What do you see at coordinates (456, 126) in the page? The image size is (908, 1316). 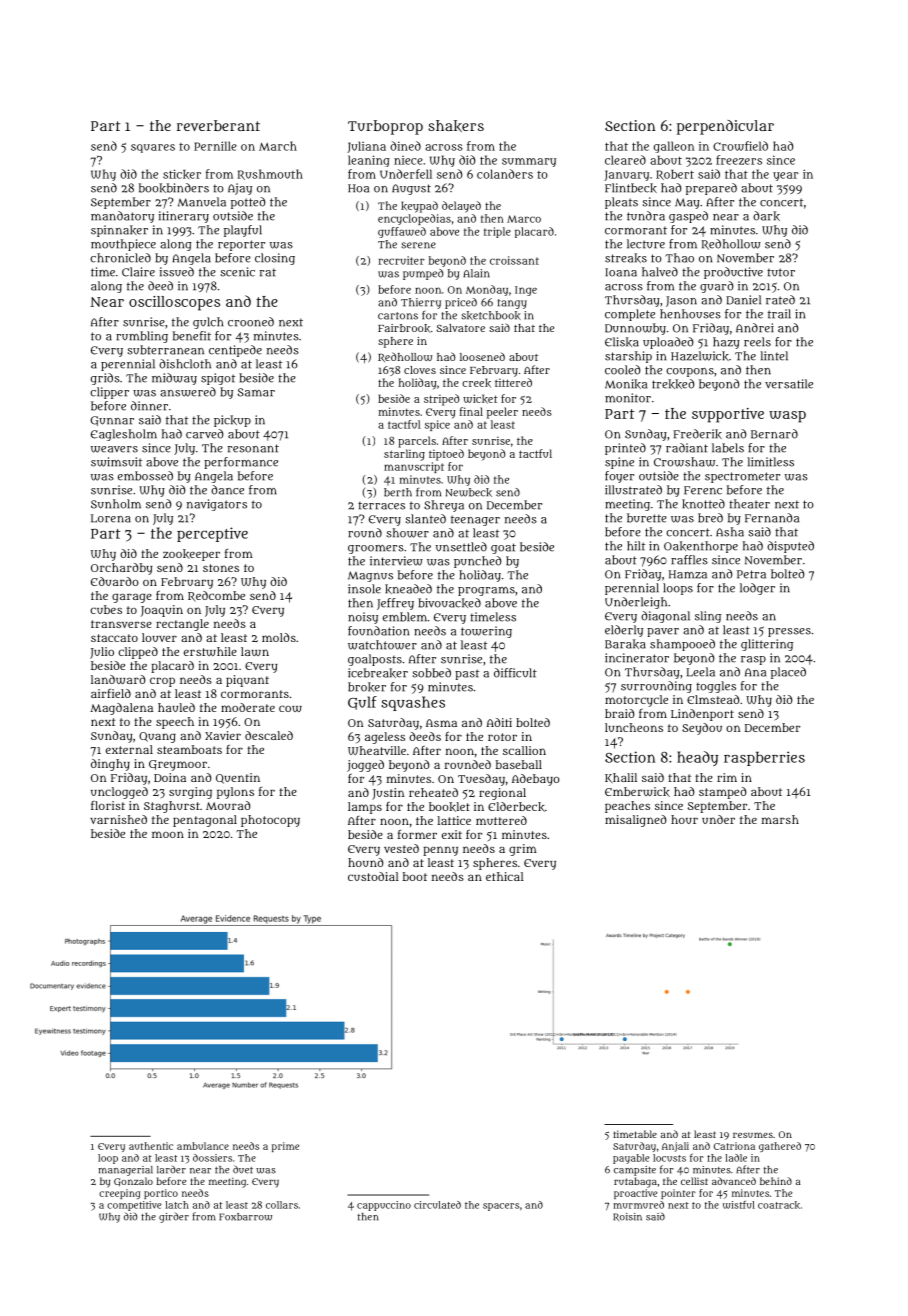 I see `shakers` at bounding box center [456, 126].
